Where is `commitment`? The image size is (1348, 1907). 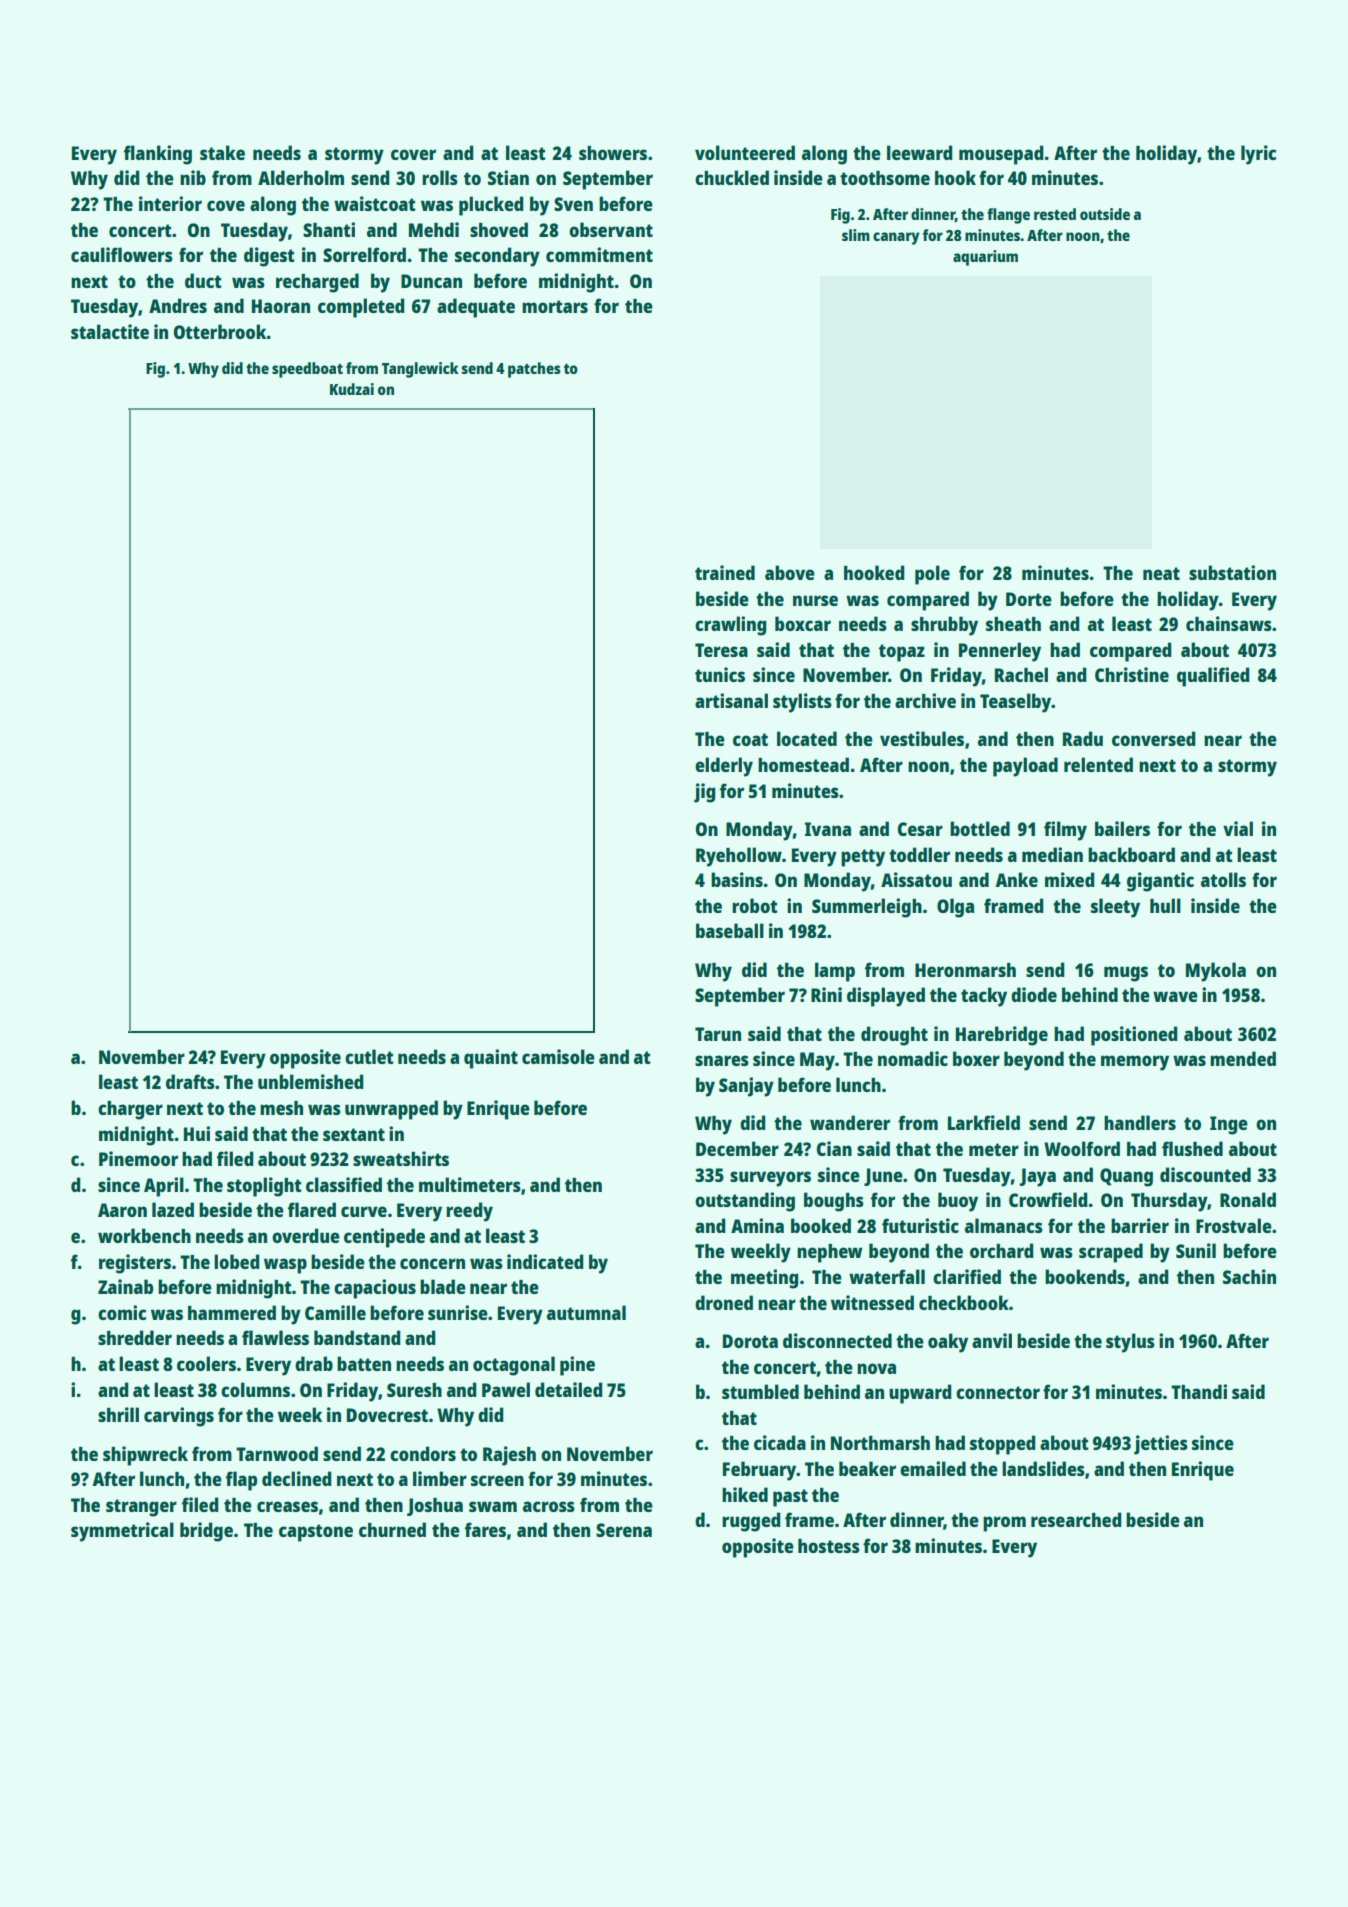
commitment is located at coordinates (599, 254).
